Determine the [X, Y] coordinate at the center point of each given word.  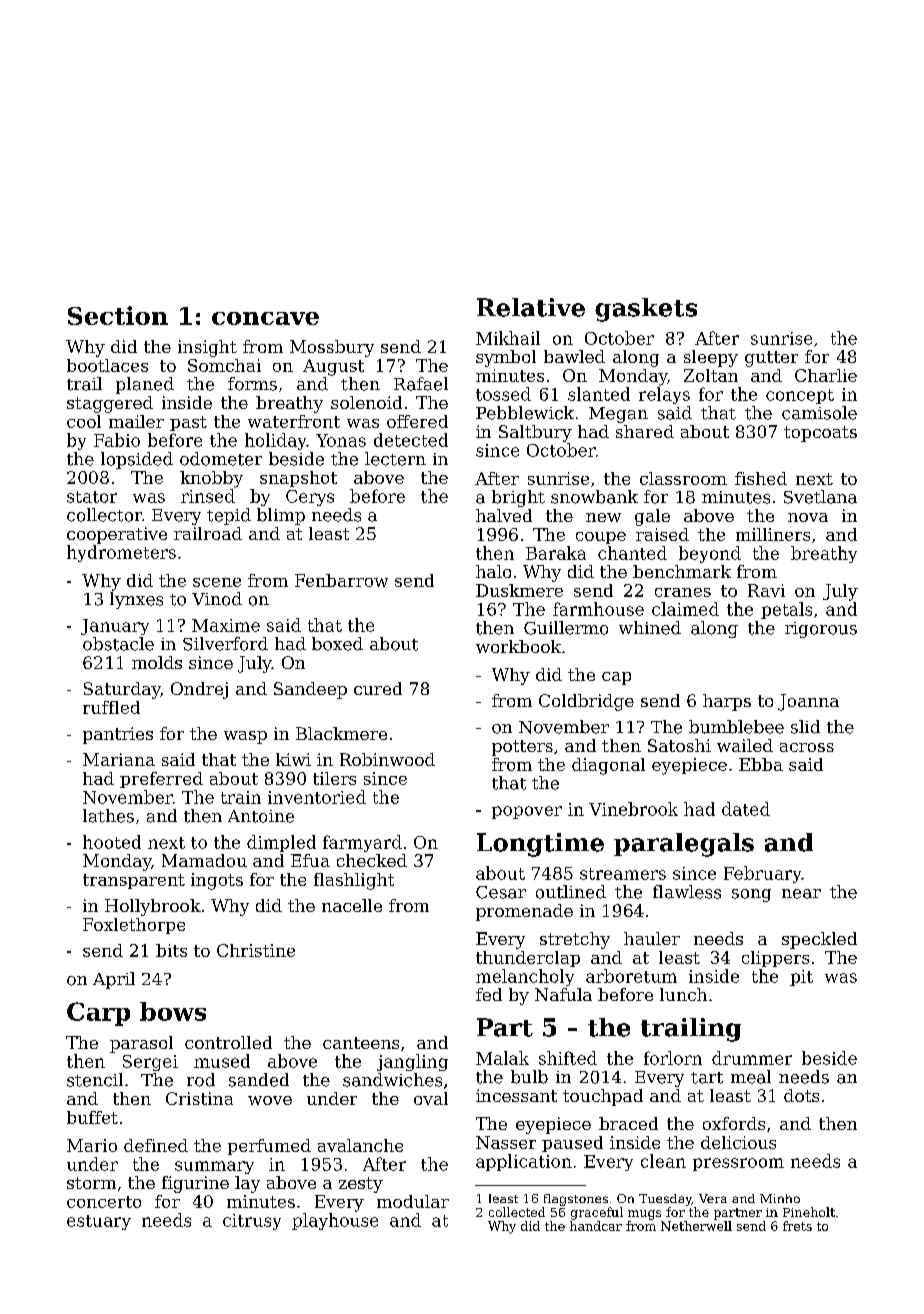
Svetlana [820, 497]
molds [157, 662]
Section [118, 315]
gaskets [646, 310]
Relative [531, 307]
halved [504, 515]
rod [201, 1080]
